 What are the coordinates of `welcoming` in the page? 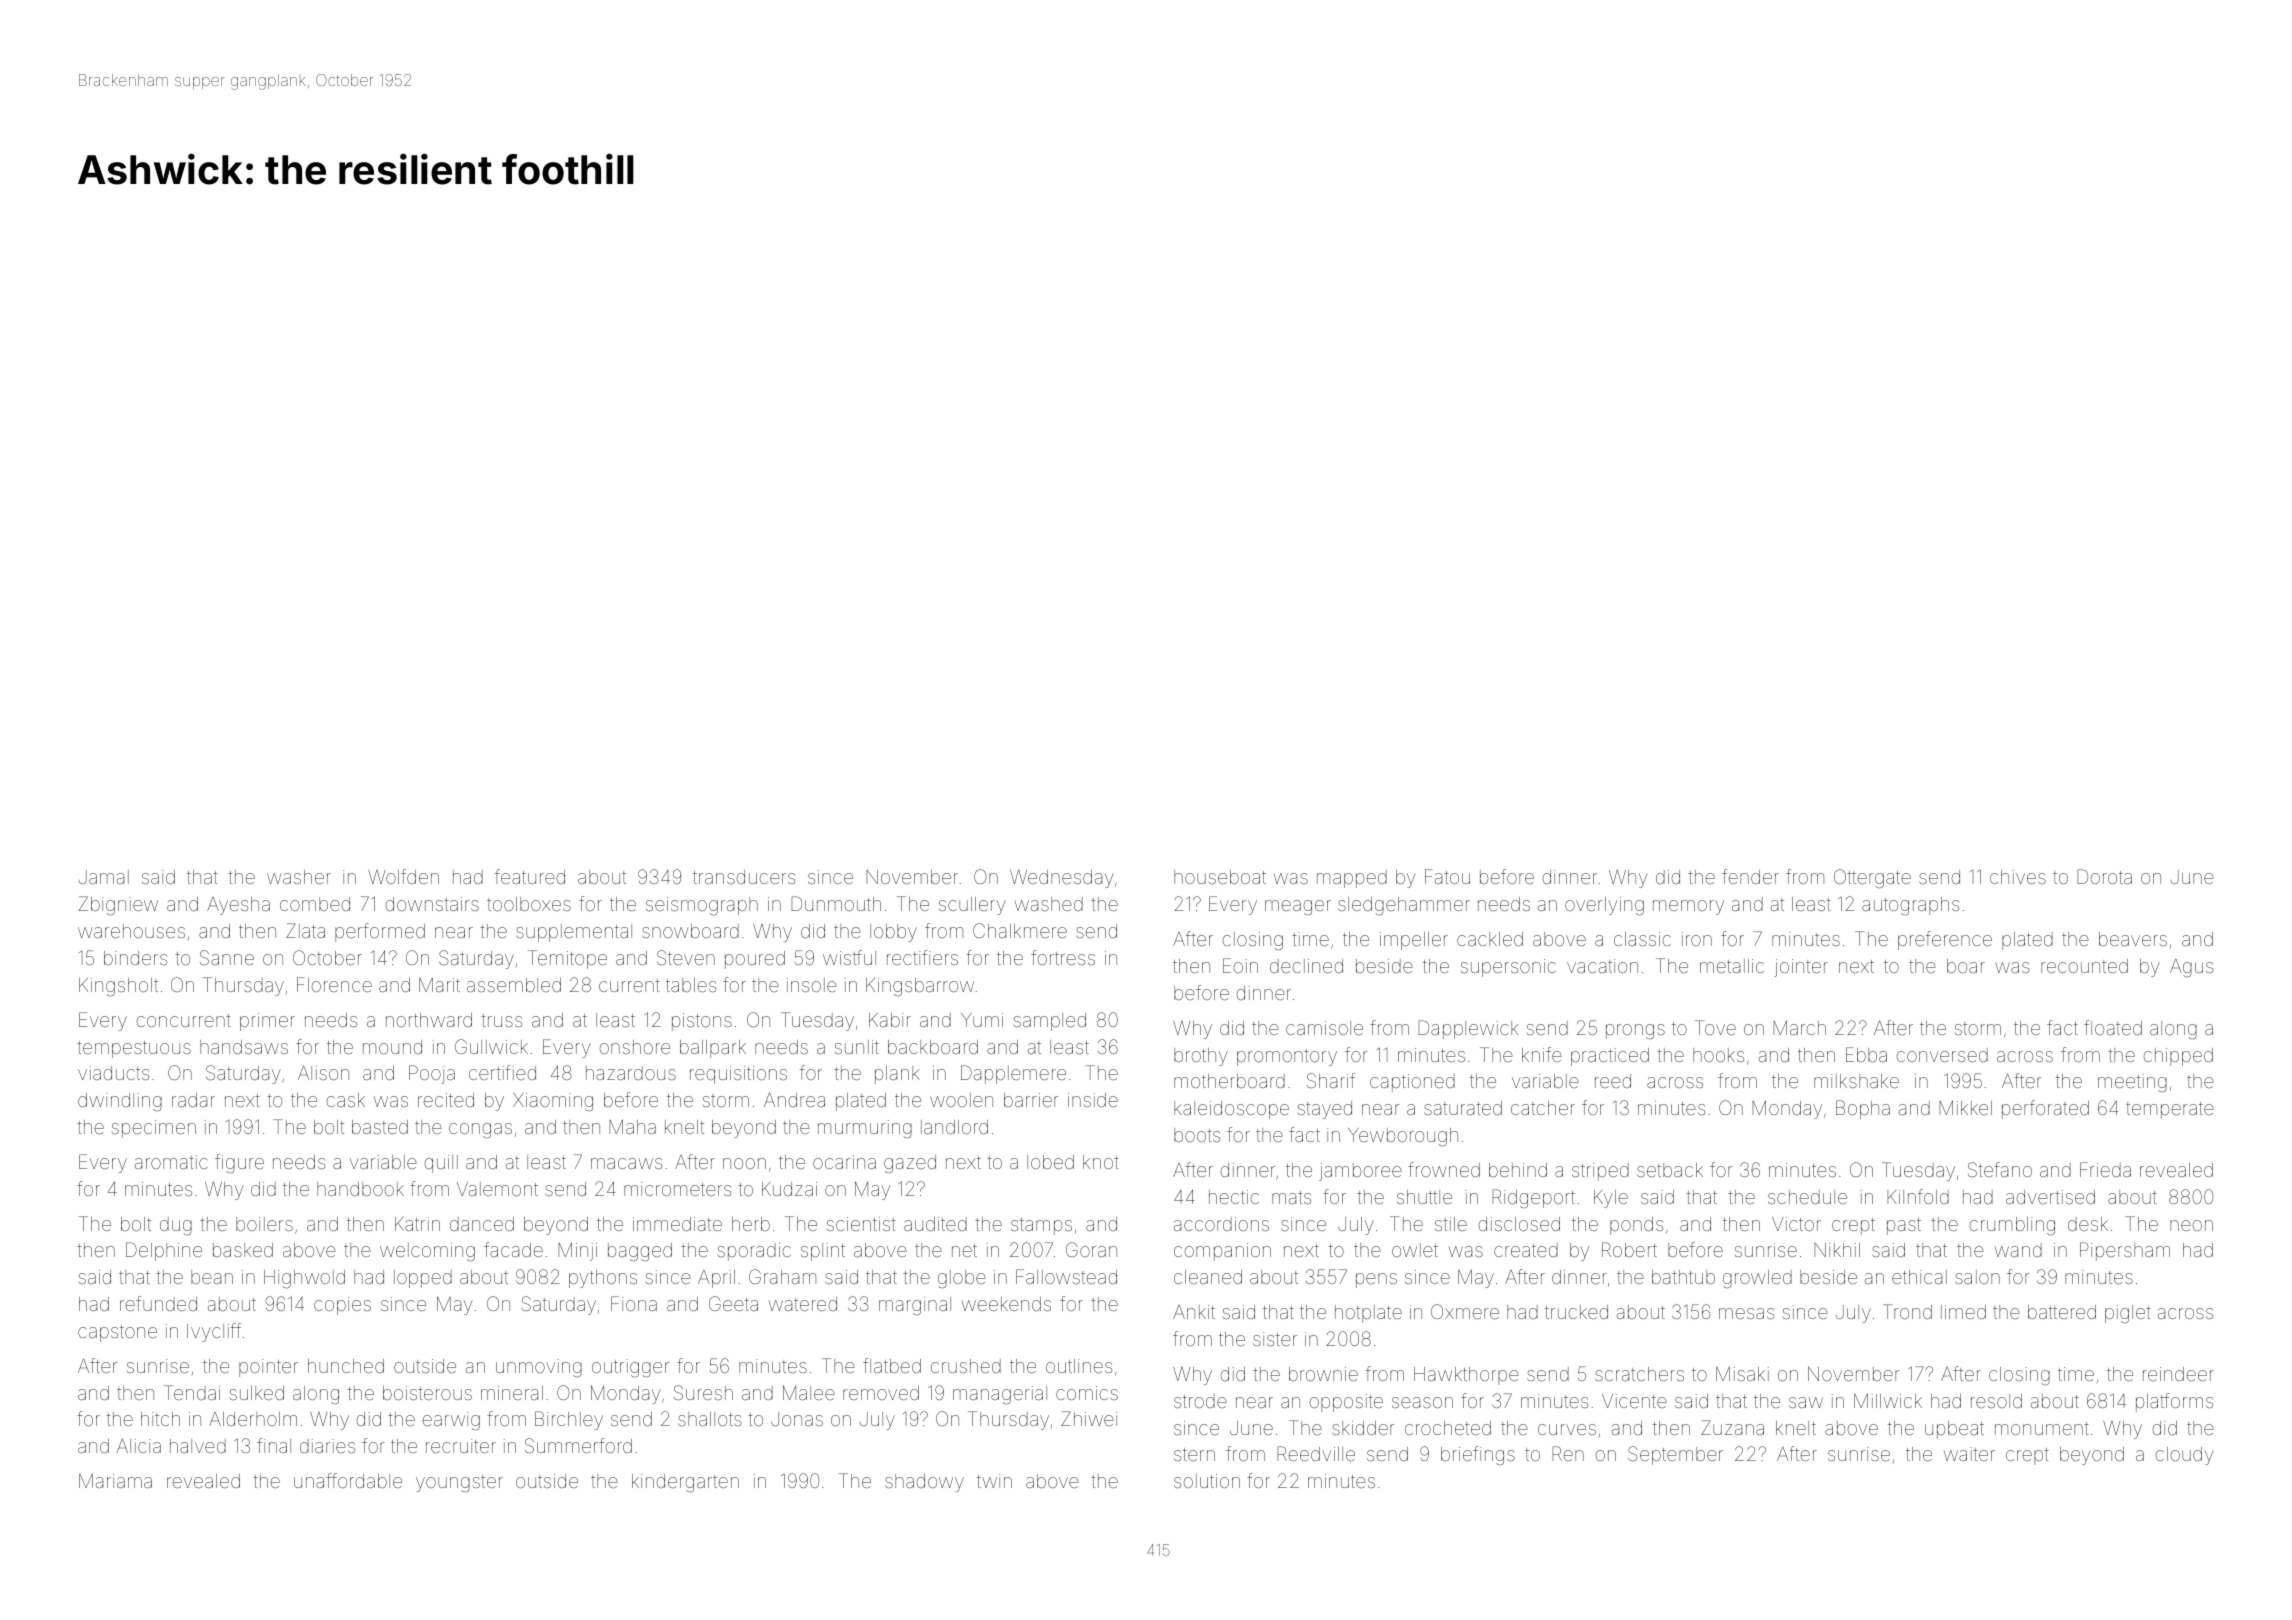 It's located at (427, 1252).
